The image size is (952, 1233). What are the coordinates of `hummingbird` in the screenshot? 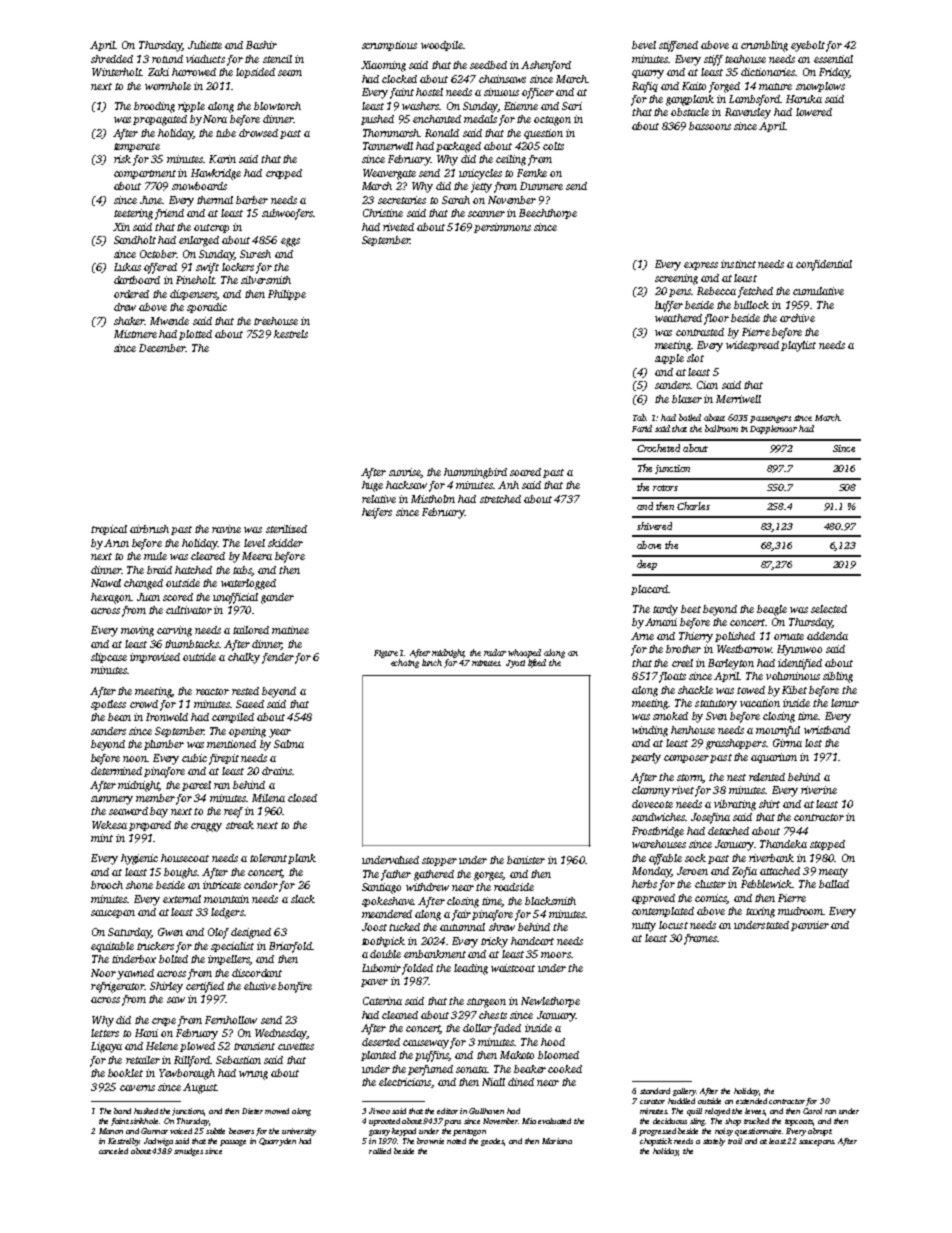 It's located at (475, 473).
